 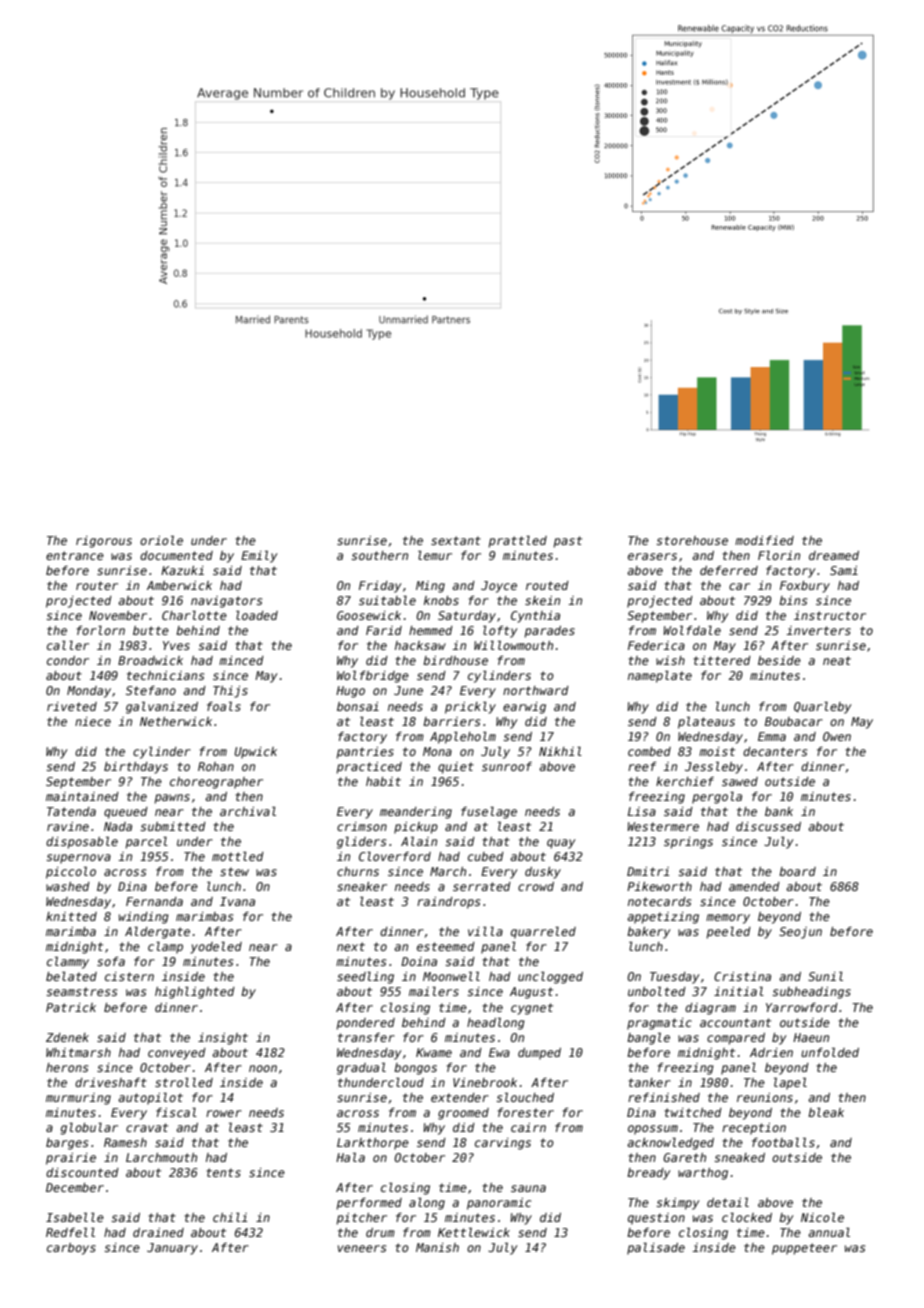 I want to click on Tatenda, so click(x=71, y=811).
